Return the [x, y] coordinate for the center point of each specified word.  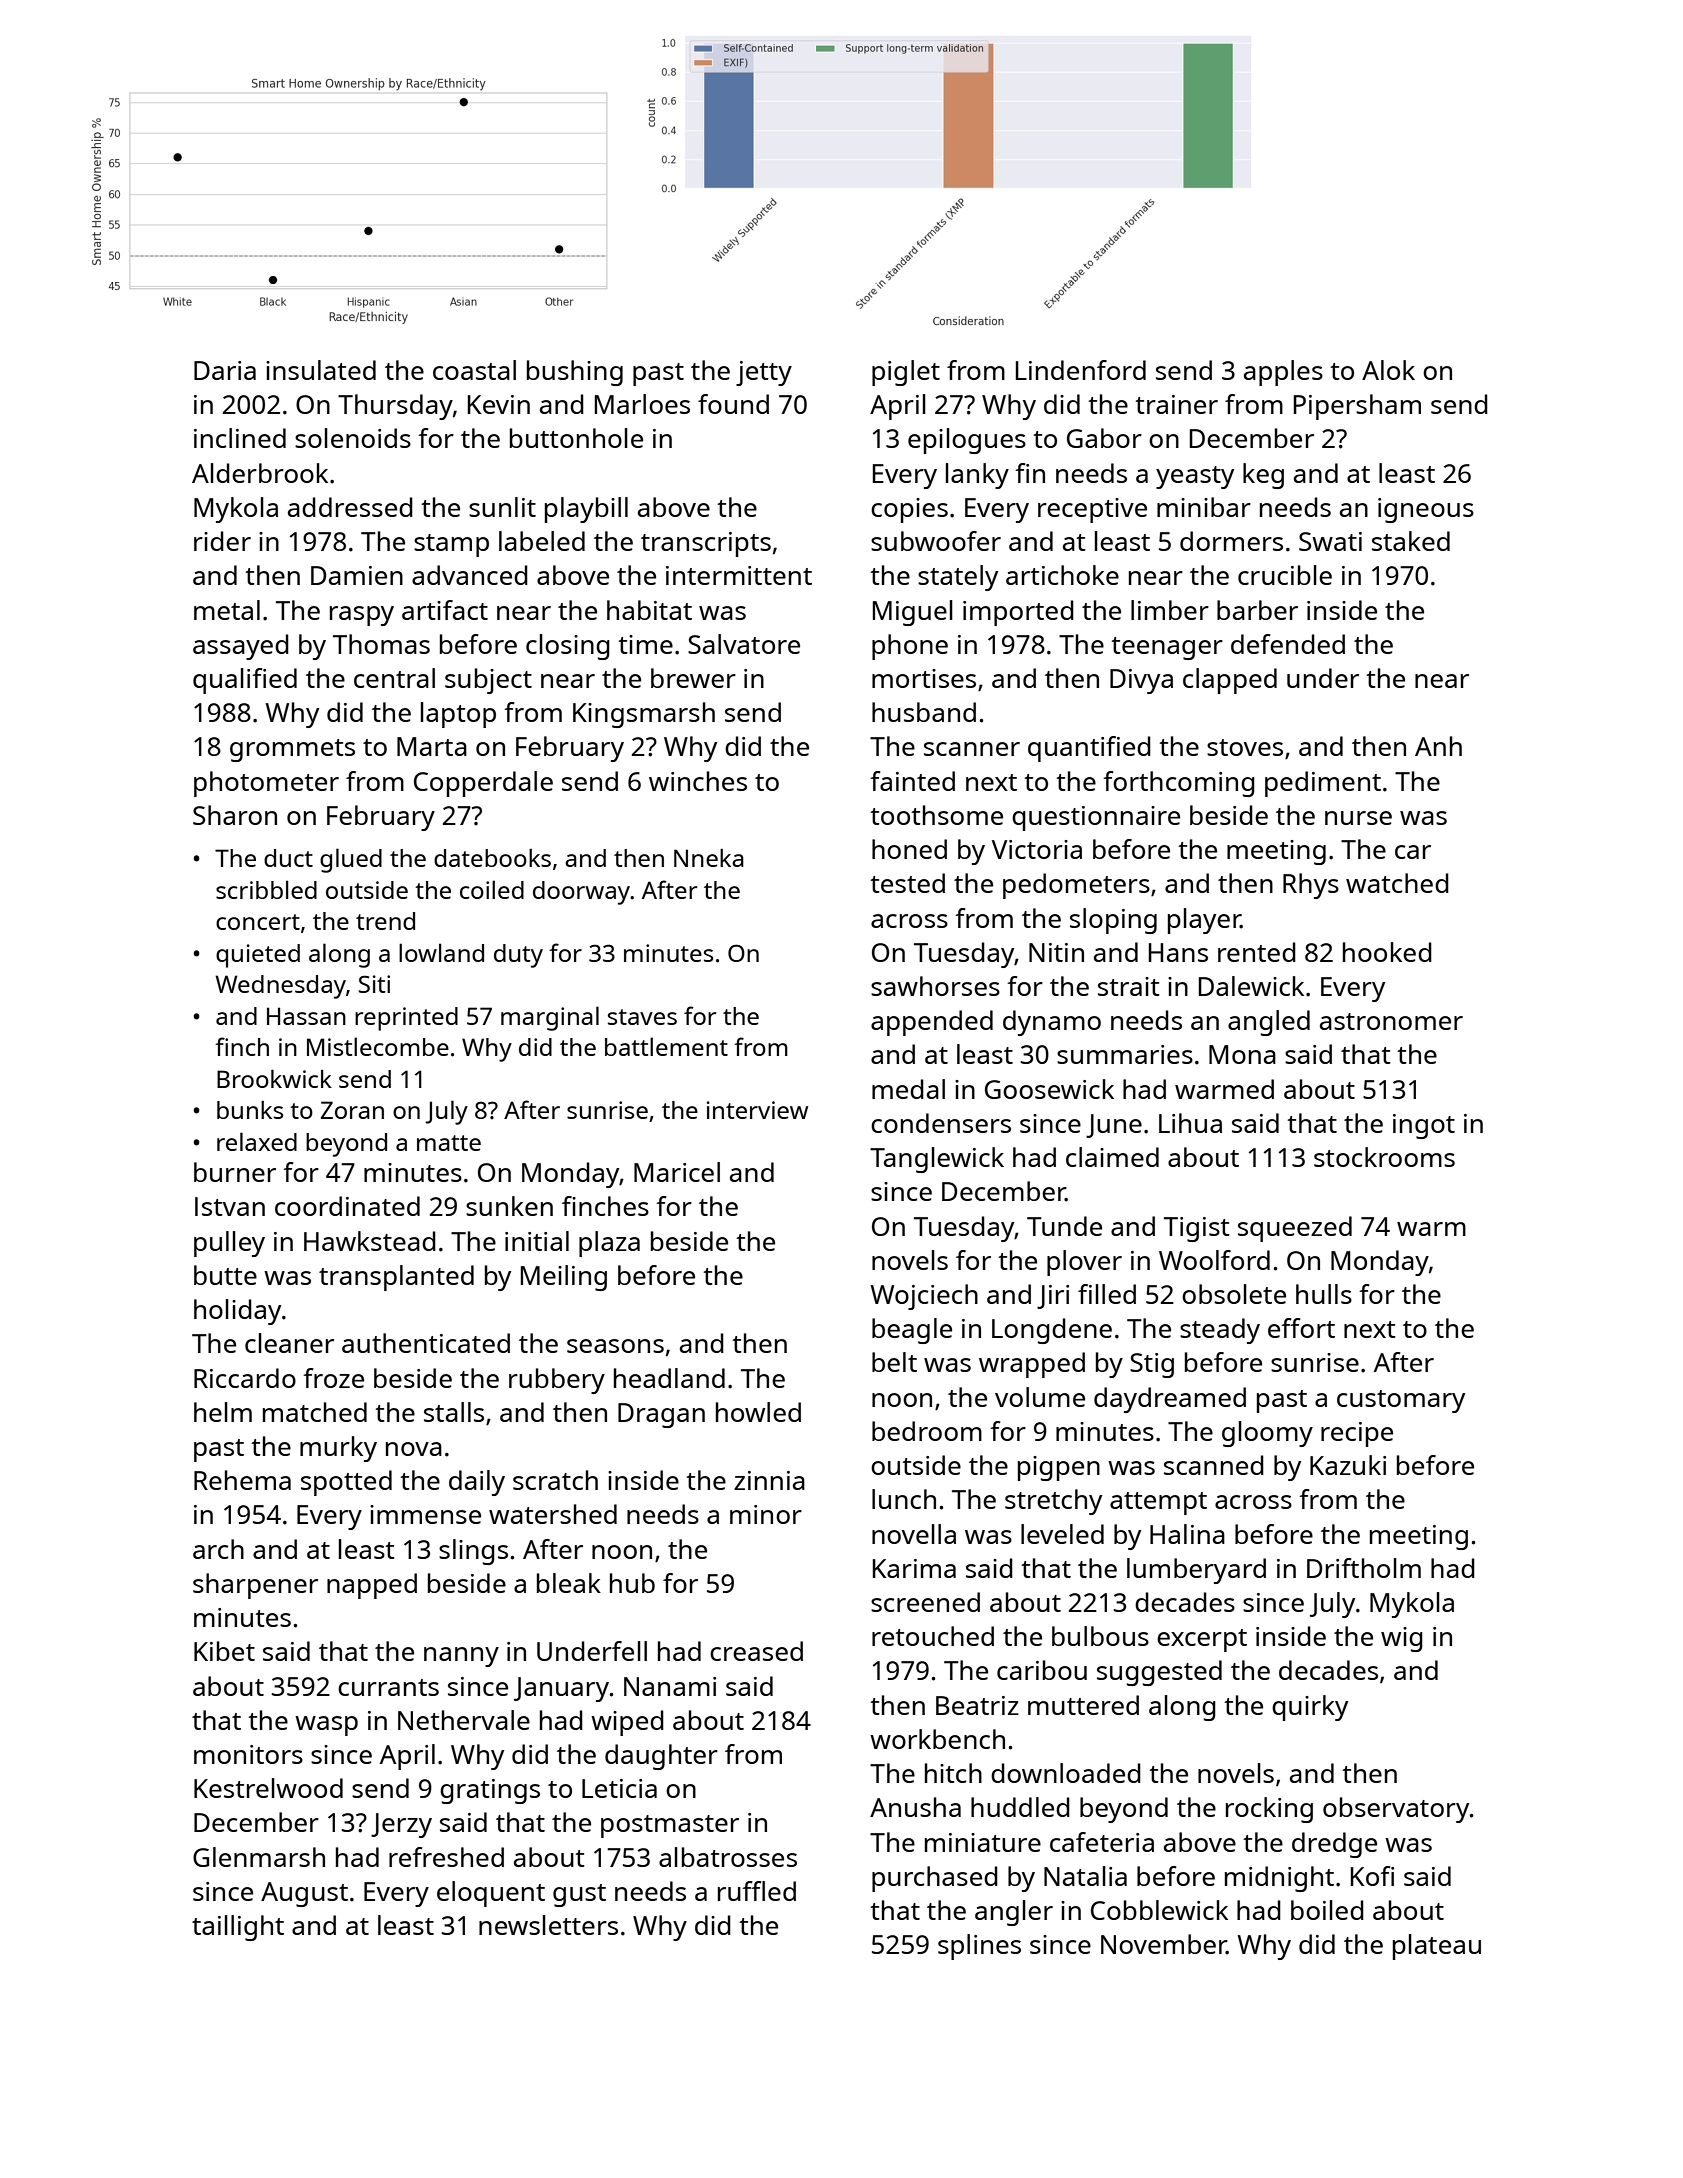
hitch [953, 1773]
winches [698, 781]
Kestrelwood [268, 1788]
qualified [245, 681]
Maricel [677, 1172]
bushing [575, 373]
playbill [586, 510]
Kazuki [1348, 1465]
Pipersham [1357, 407]
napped [372, 1586]
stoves [1245, 747]
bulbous [1100, 1636]
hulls [1324, 1294]
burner [235, 1172]
